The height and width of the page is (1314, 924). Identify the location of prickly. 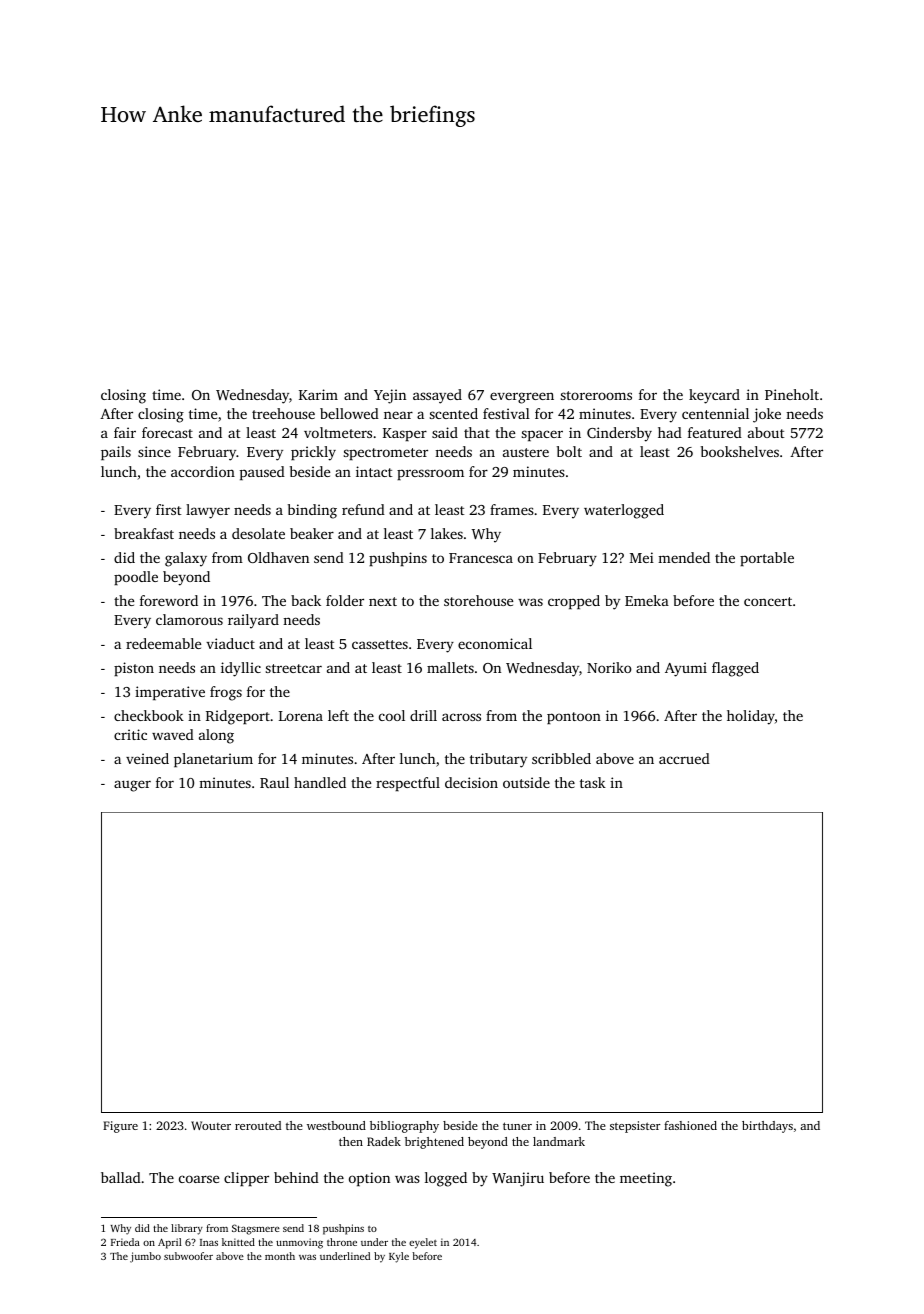
(313, 453).
